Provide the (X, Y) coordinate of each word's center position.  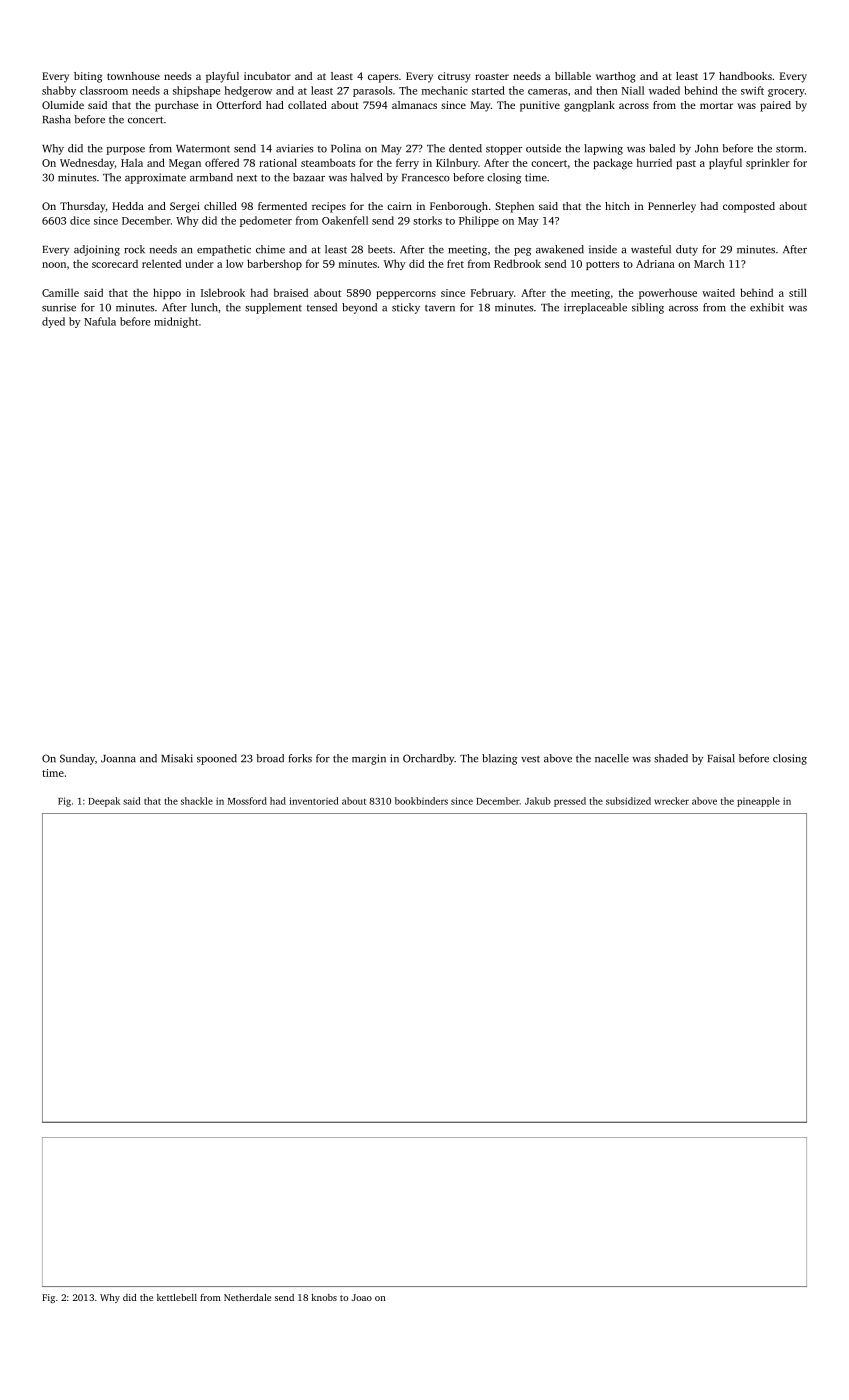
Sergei (185, 207)
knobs (324, 1297)
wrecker (671, 801)
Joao (362, 1297)
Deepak (104, 802)
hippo (167, 293)
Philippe (479, 221)
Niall (633, 90)
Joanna (118, 759)
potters (602, 265)
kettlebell (177, 1297)
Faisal (721, 758)
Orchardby (429, 759)
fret (455, 263)
